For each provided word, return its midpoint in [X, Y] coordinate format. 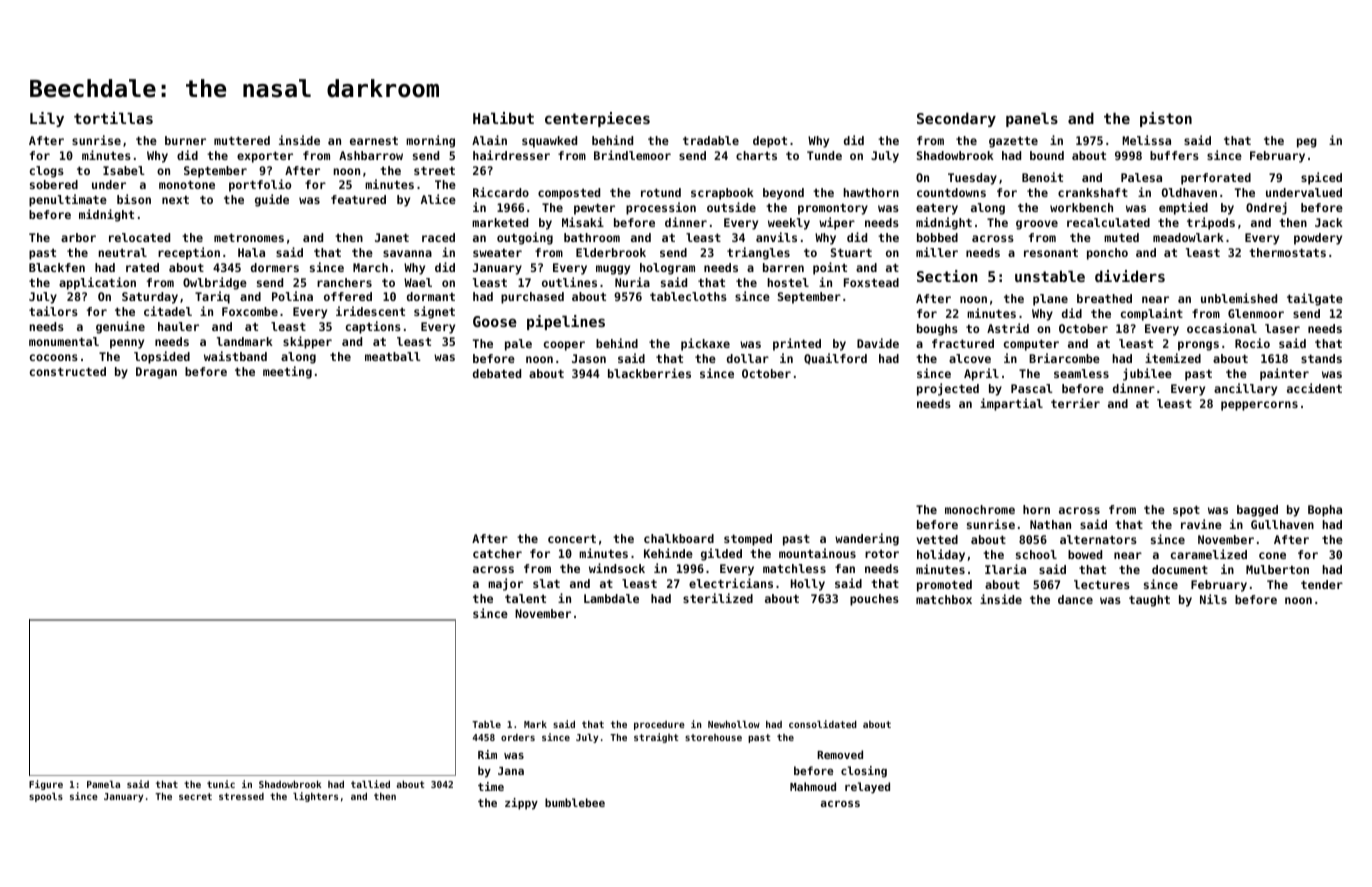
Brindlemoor [632, 155]
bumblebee [575, 802]
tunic [221, 784]
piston [1166, 119]
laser [1282, 328]
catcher [497, 553]
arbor [78, 237]
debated [497, 373]
